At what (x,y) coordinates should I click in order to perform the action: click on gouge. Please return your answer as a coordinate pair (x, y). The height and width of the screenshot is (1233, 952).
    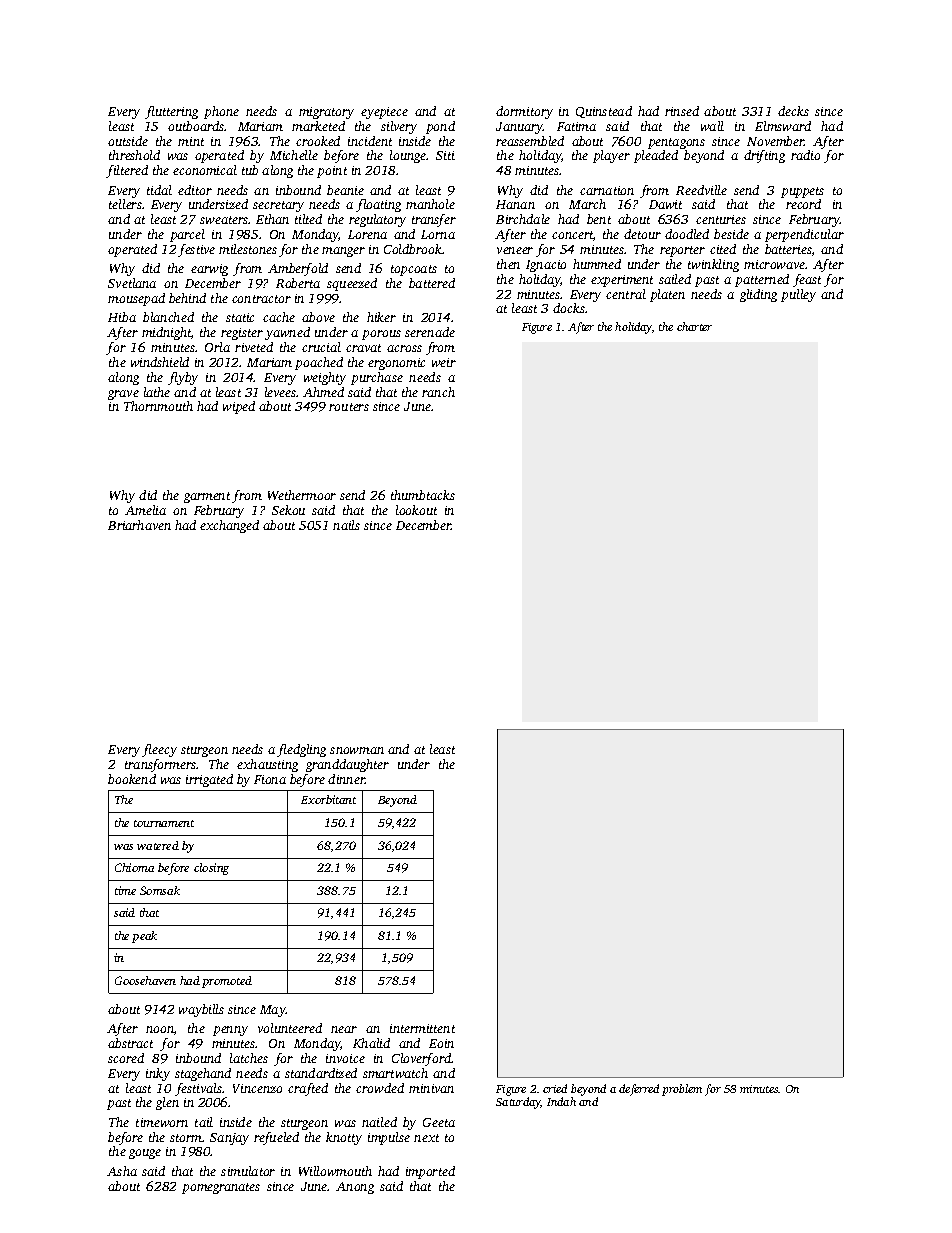
    Looking at the image, I should click on (145, 1154).
